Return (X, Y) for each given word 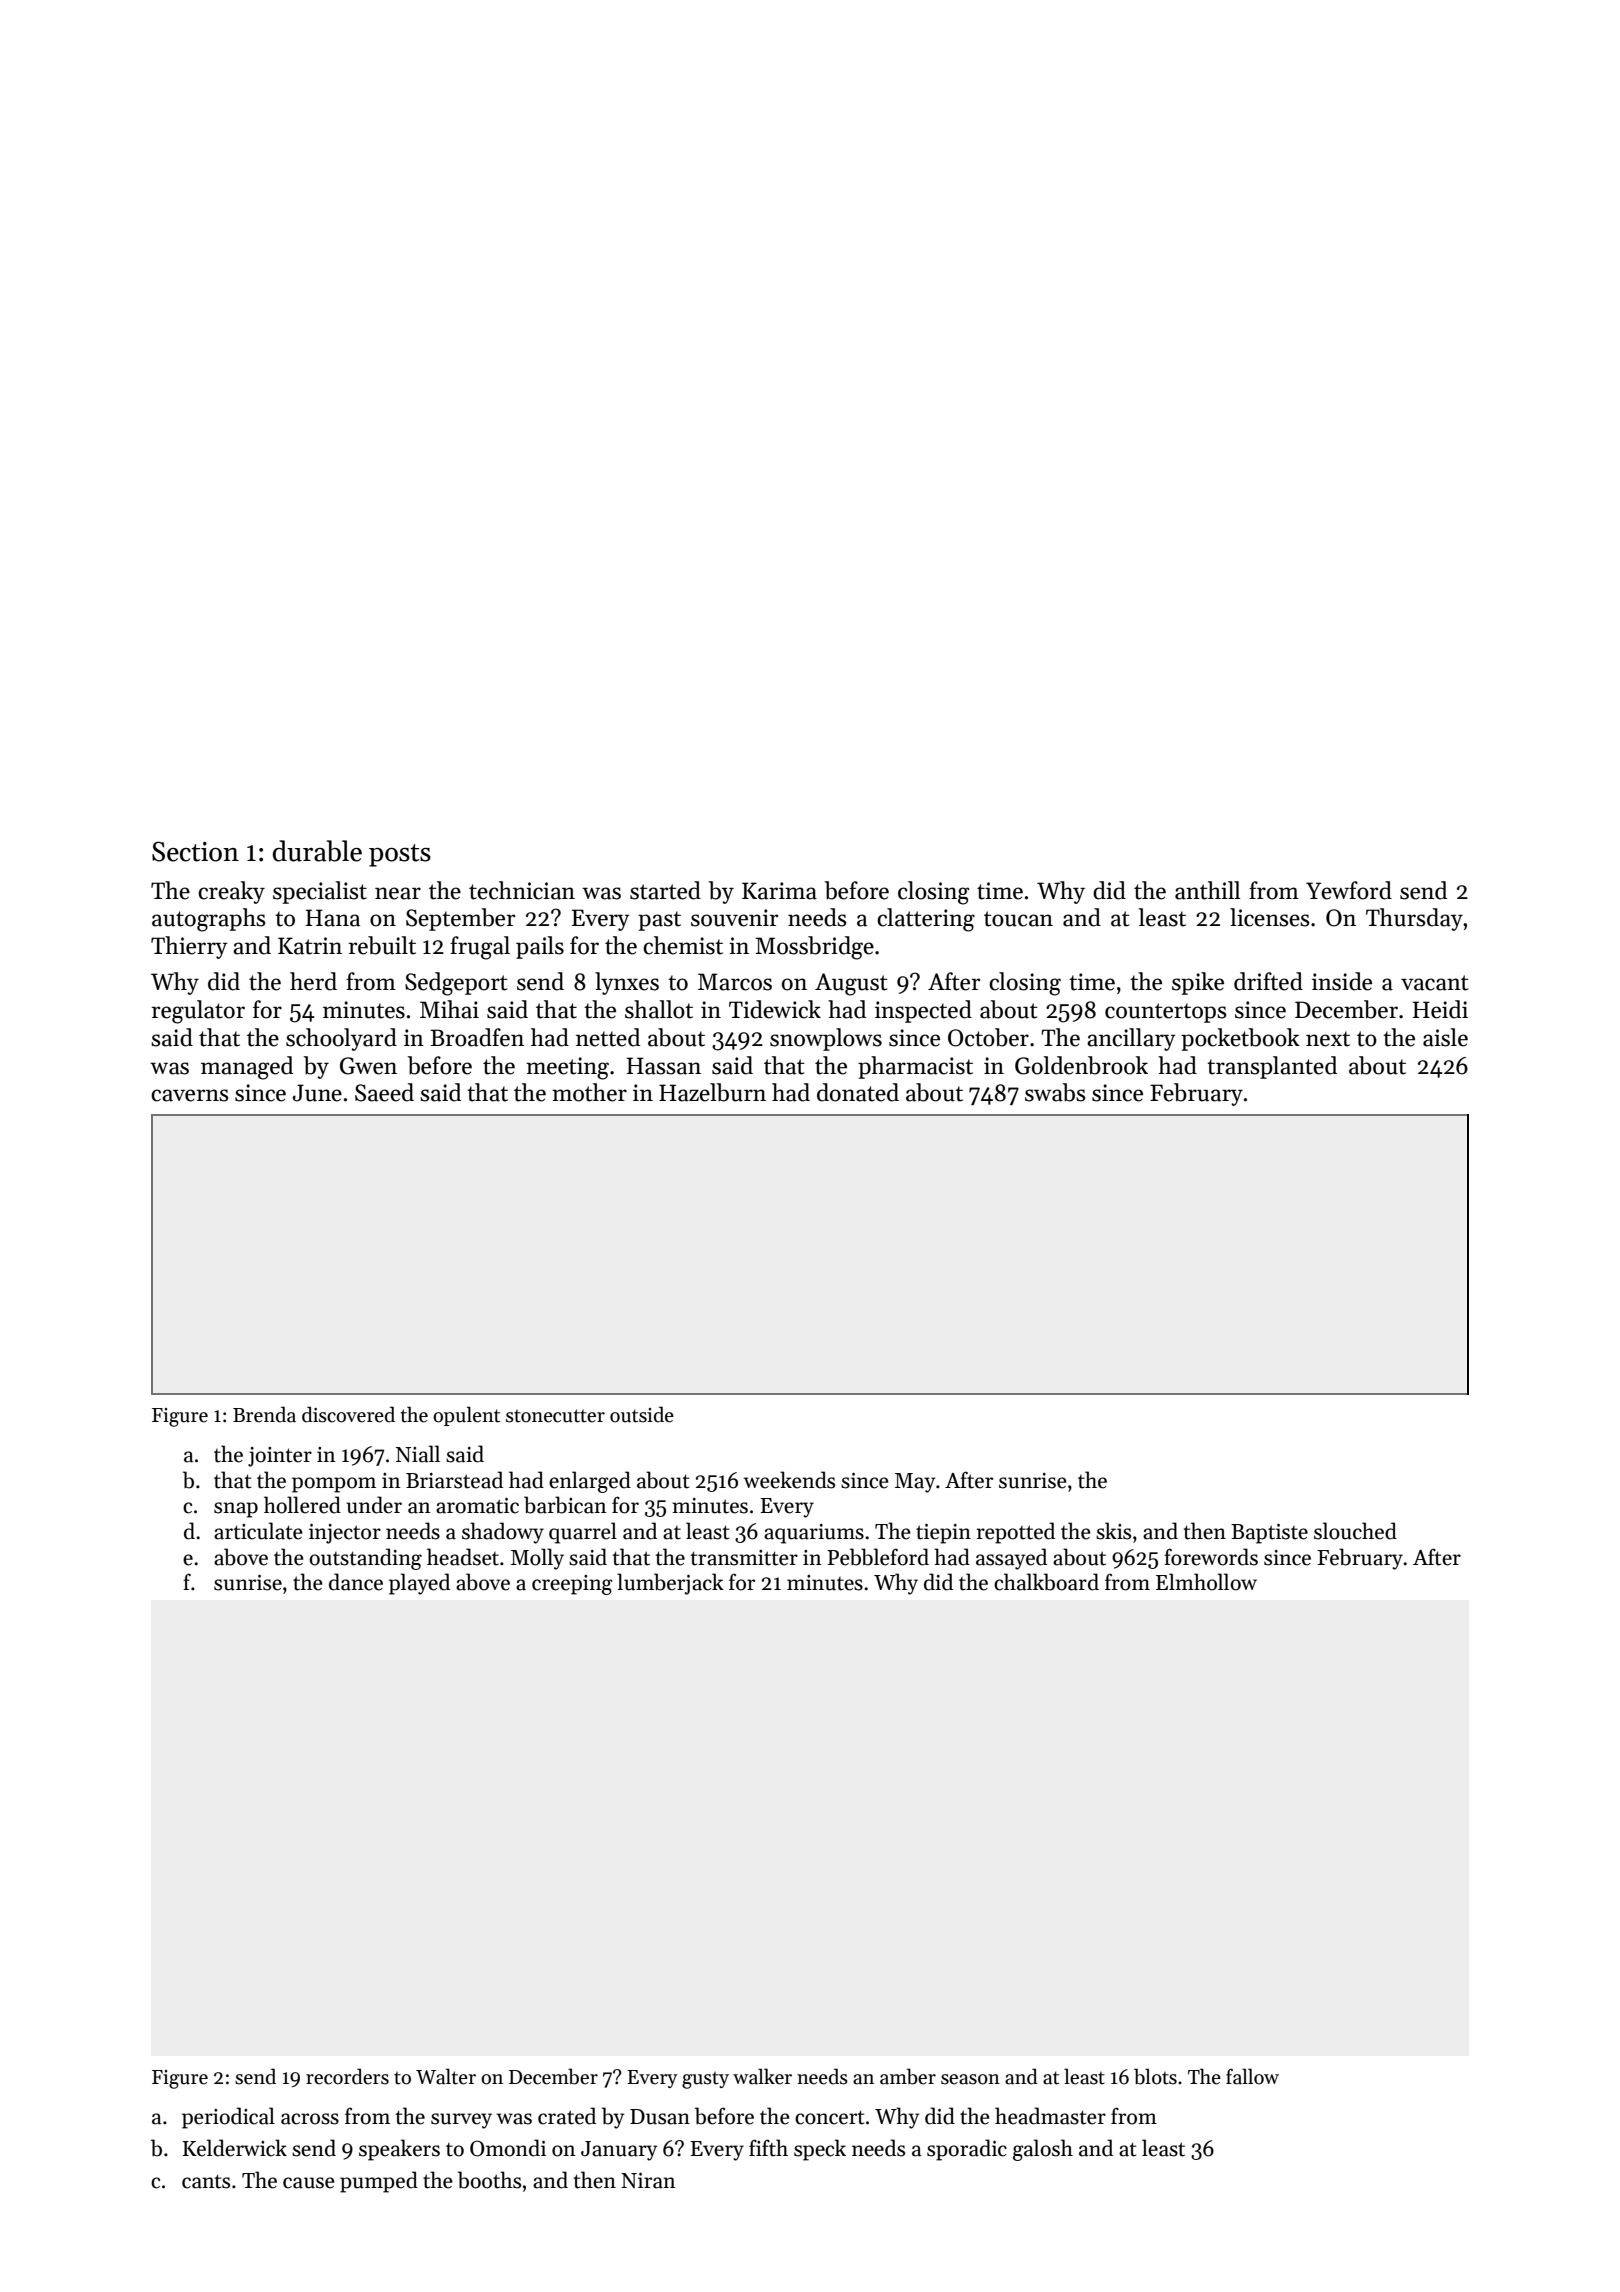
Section (195, 851)
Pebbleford (878, 1557)
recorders (347, 2076)
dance (356, 1582)
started (665, 890)
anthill (1208, 890)
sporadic (967, 2150)
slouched (1355, 1531)
